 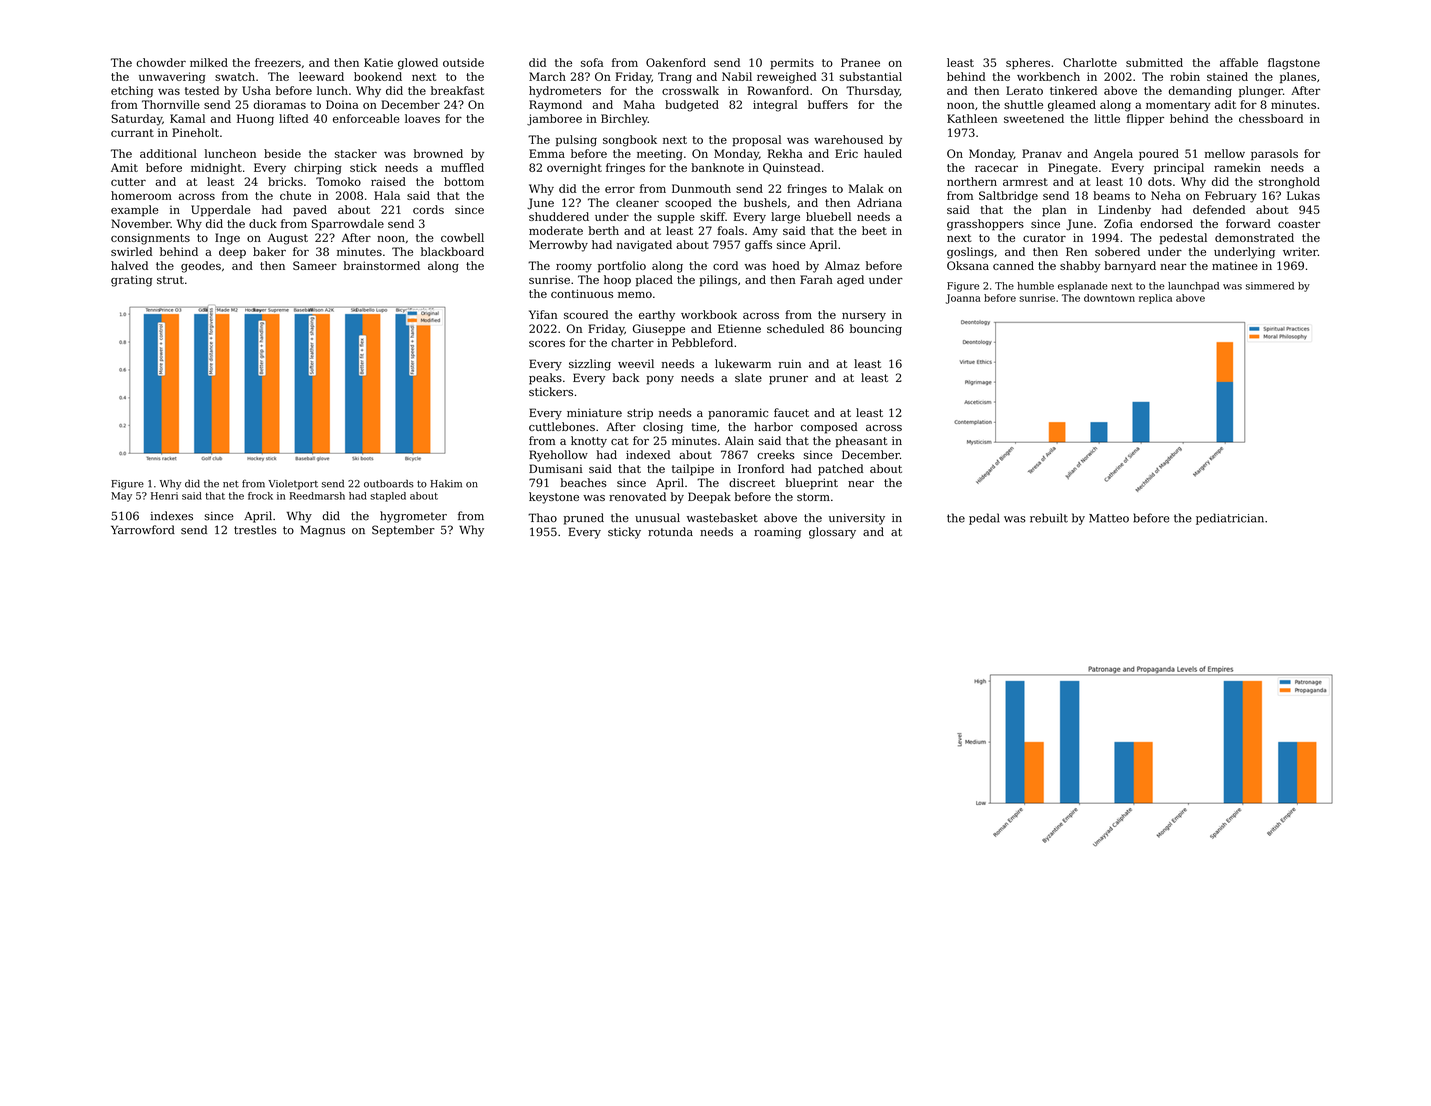 What do you see at coordinates (1155, 299) in the screenshot?
I see `replica` at bounding box center [1155, 299].
